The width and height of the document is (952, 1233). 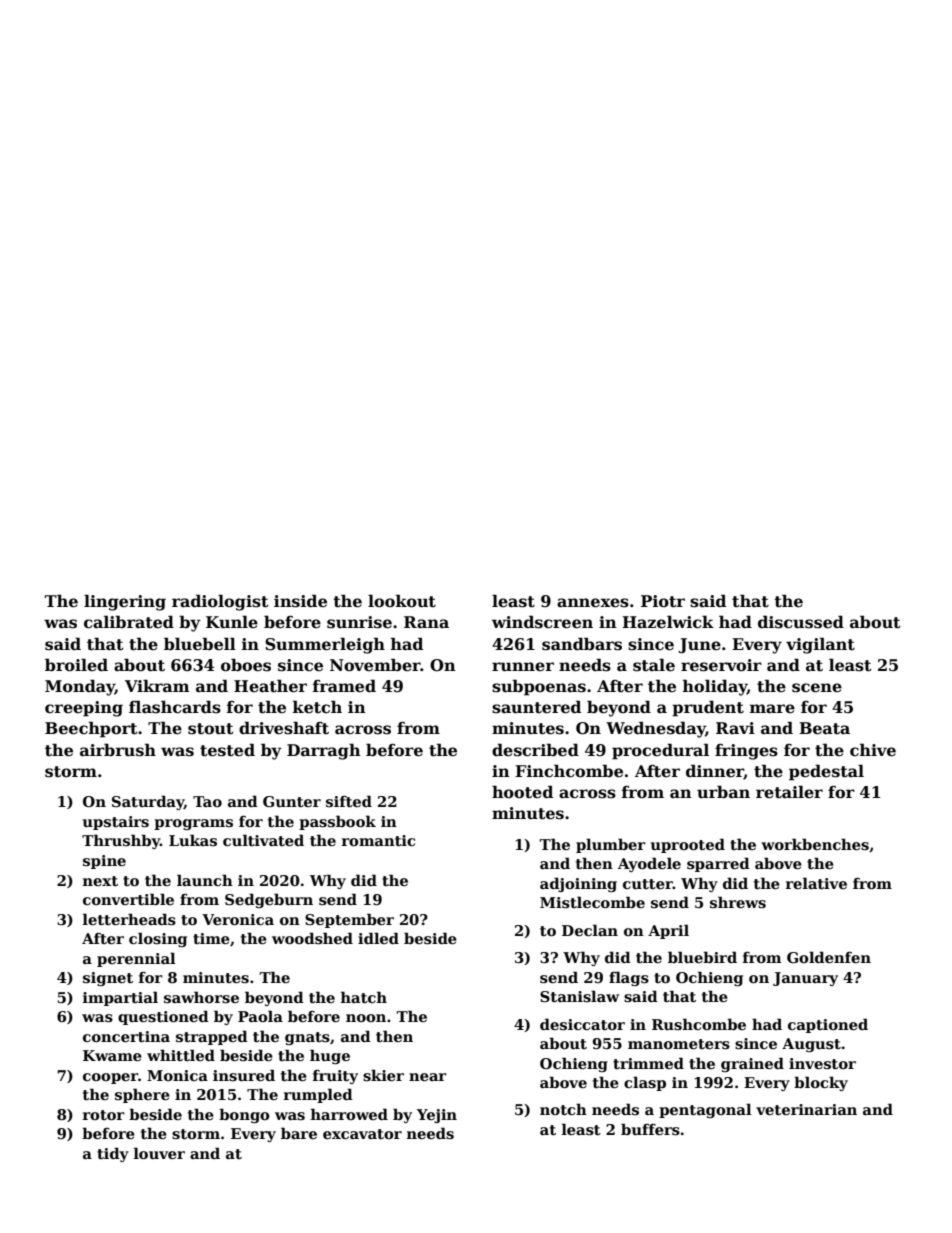 I want to click on Piotr, so click(x=663, y=601).
